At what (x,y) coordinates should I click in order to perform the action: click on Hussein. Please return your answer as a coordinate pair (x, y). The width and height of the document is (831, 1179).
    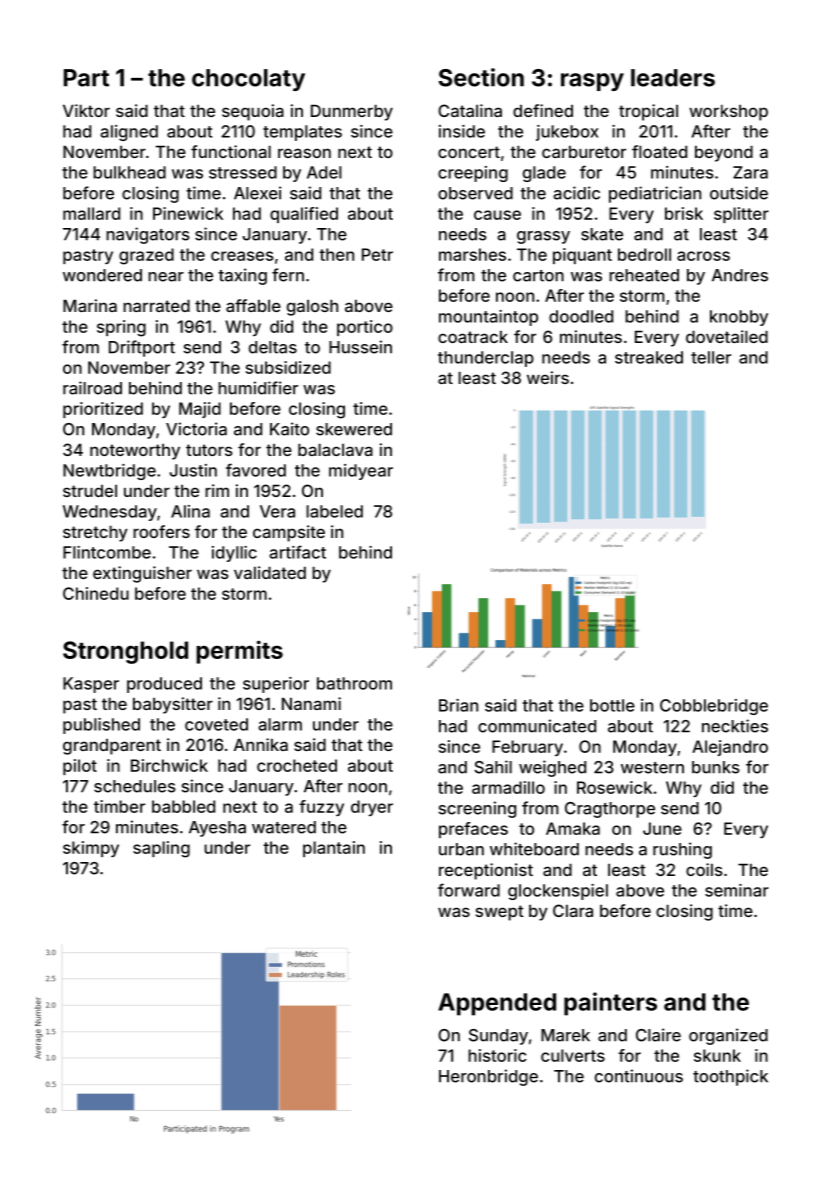
    Looking at the image, I should click on (360, 347).
